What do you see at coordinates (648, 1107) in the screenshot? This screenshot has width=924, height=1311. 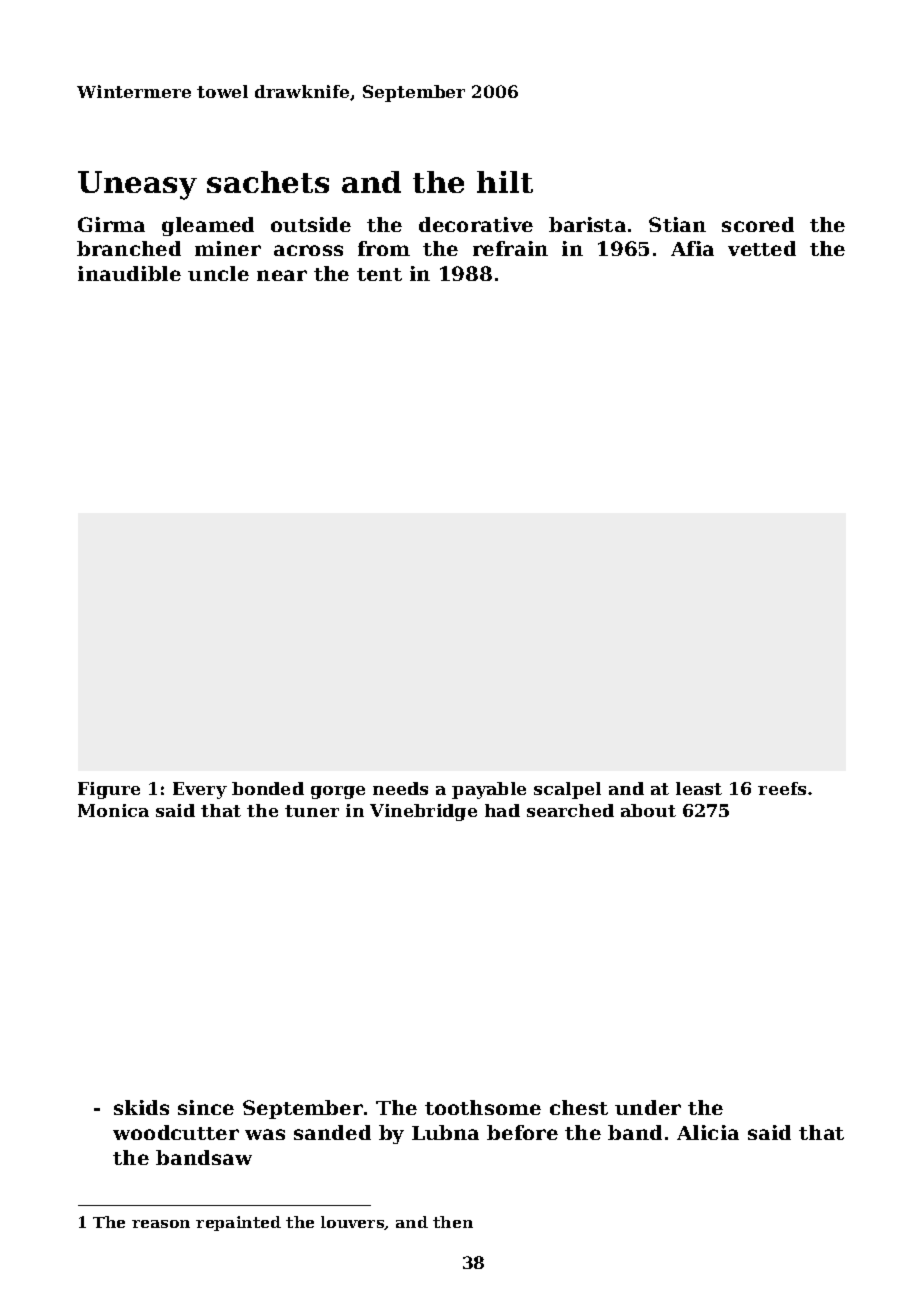 I see `under` at bounding box center [648, 1107].
